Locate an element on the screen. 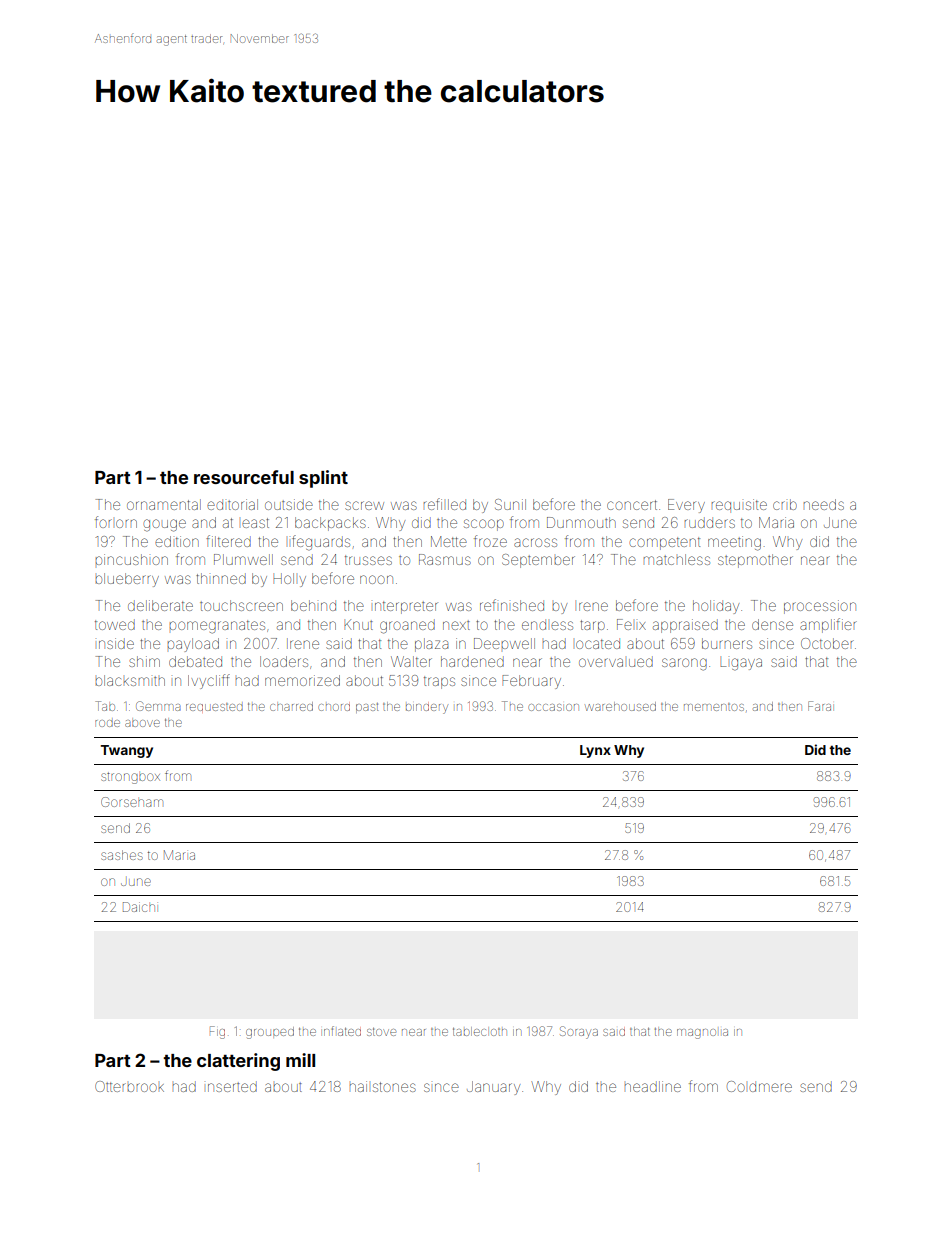 The image size is (952, 1233). tablecloth is located at coordinates (480, 1031).
